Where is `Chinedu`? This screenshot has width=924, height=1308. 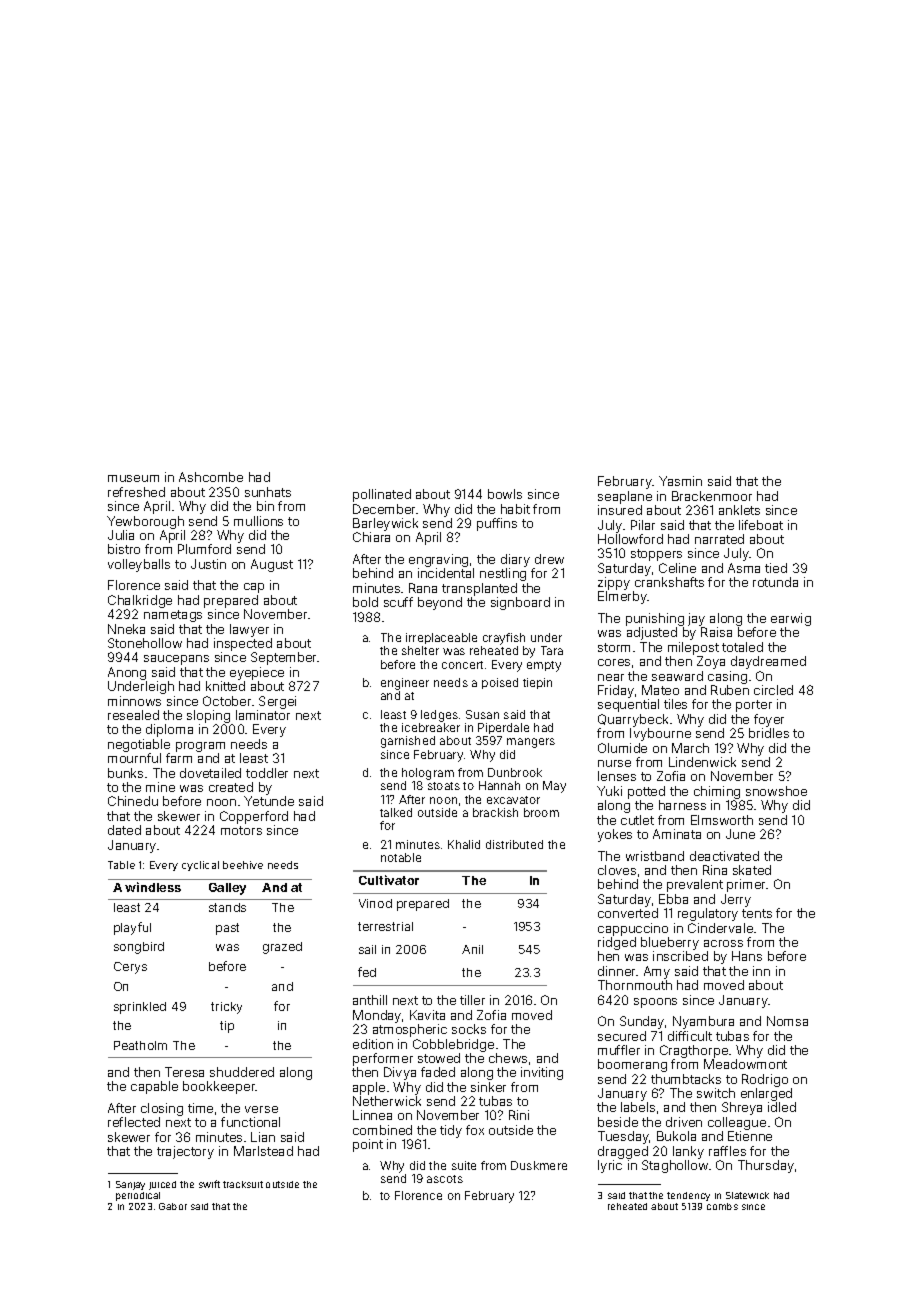 Chinedu is located at coordinates (133, 801).
